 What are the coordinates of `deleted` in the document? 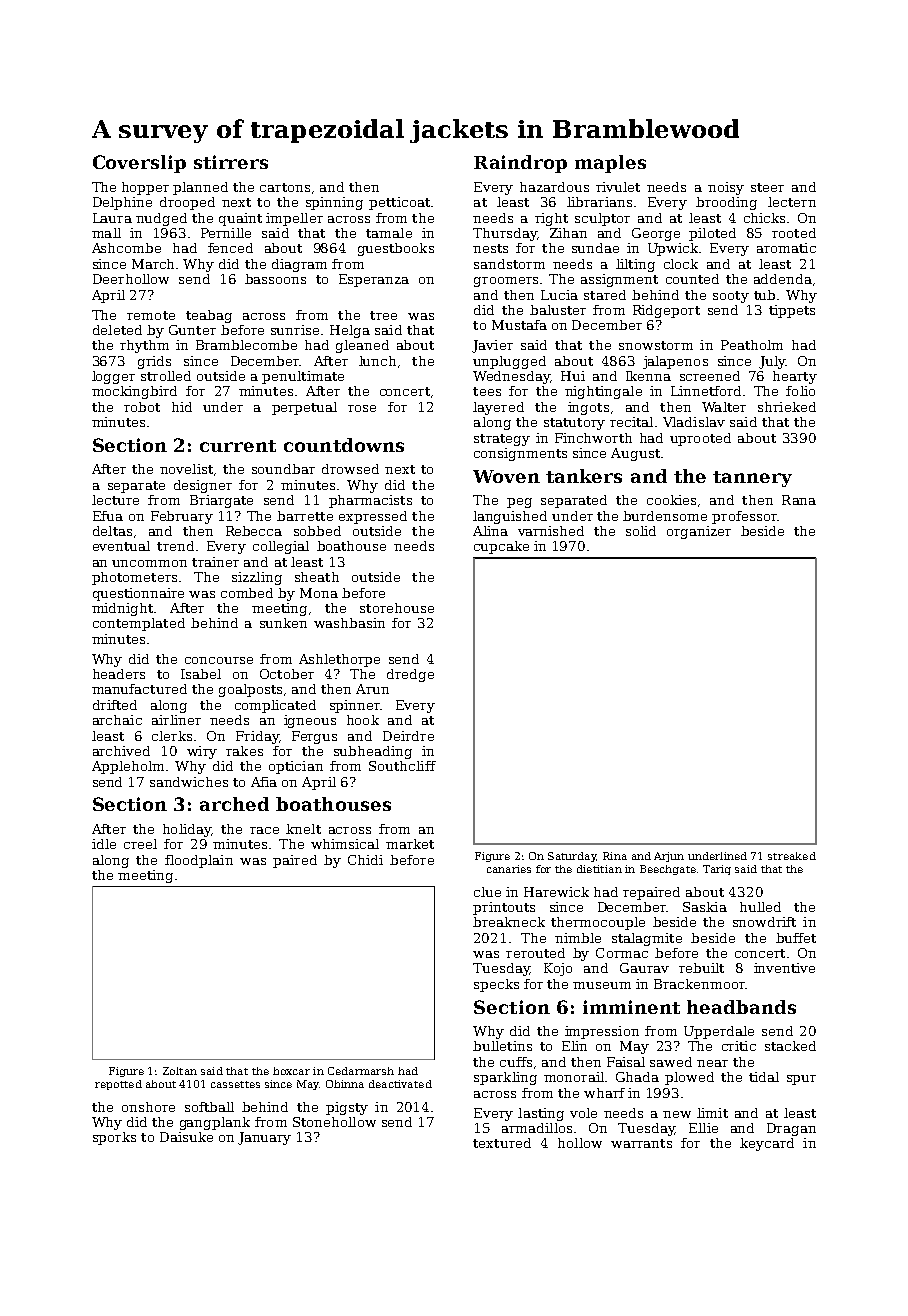 It's located at (117, 330).
